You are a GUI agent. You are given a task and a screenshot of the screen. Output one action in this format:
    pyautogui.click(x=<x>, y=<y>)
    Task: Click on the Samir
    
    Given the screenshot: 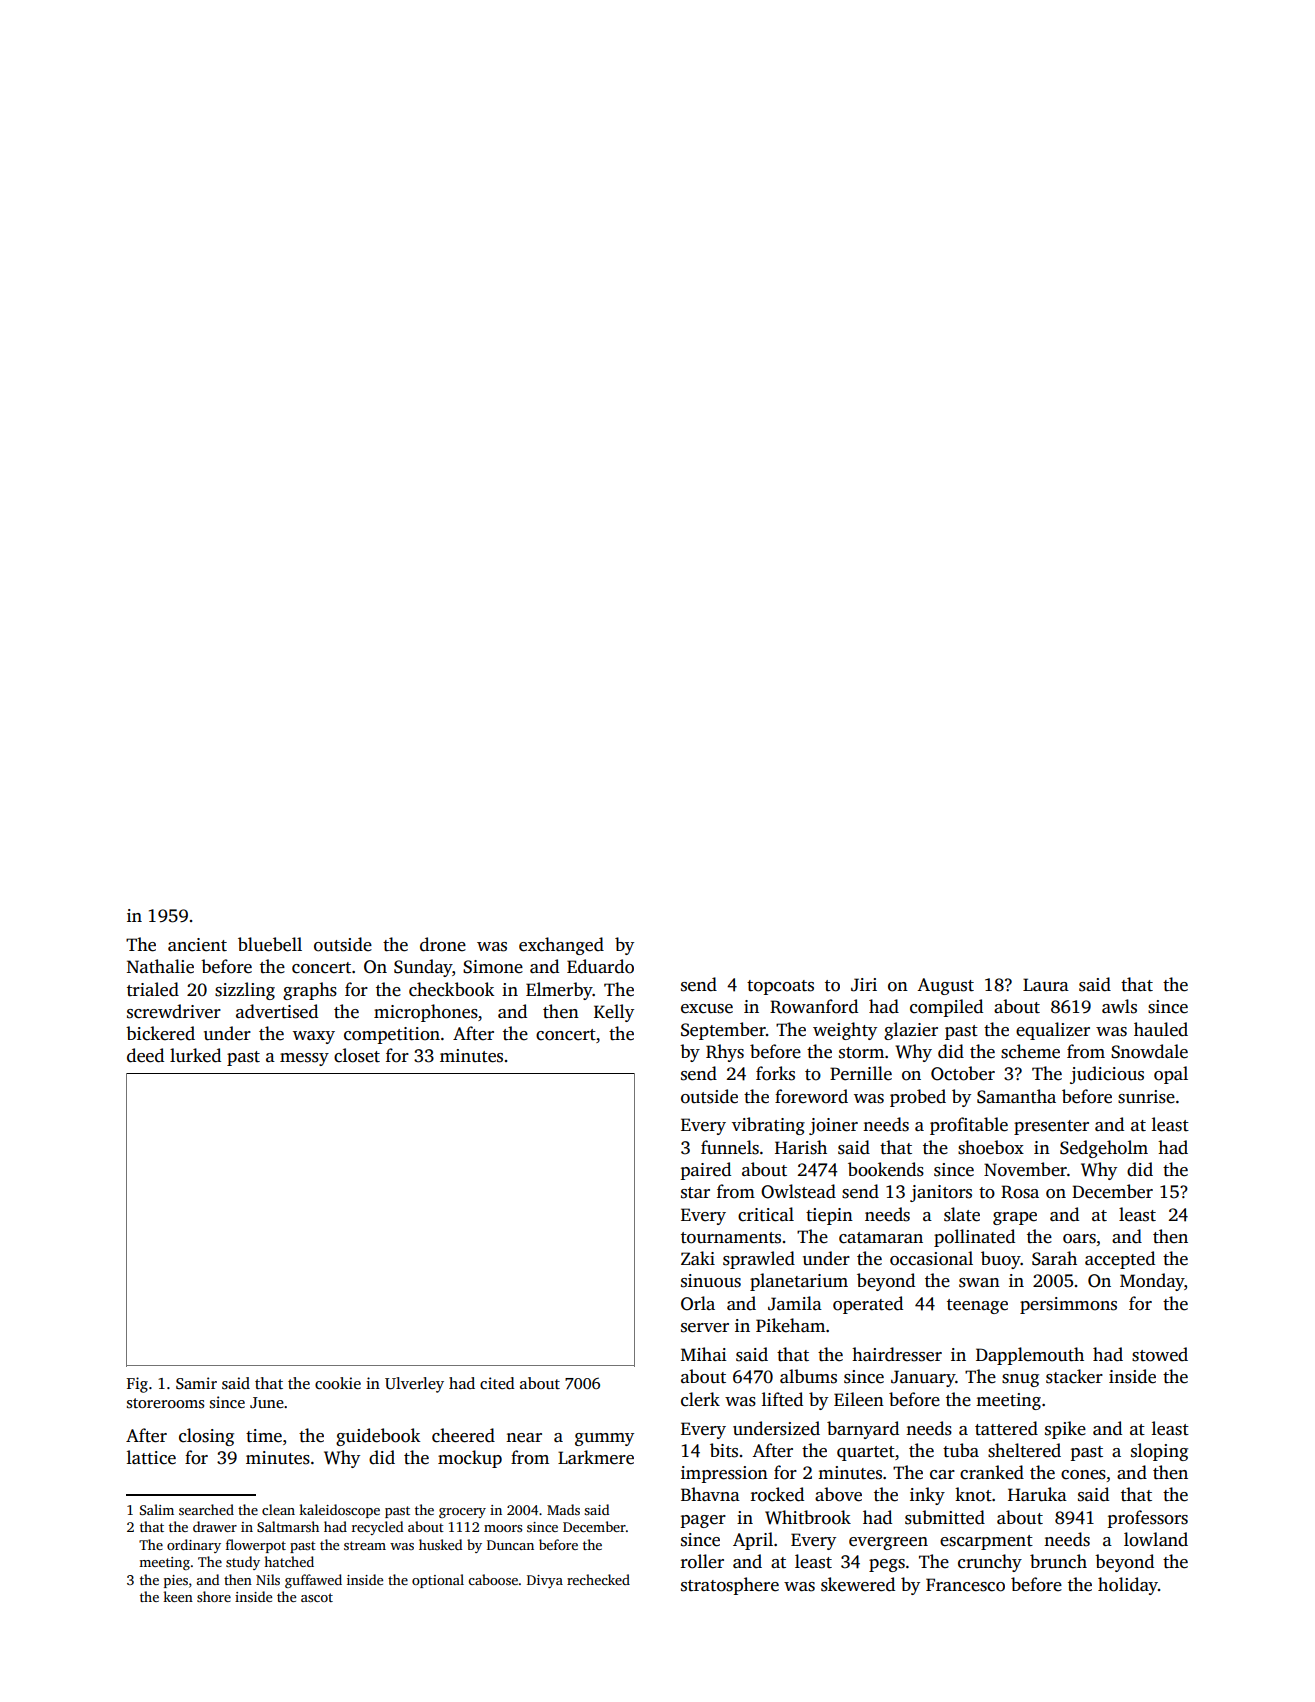 What is the action you would take?
    pyautogui.click(x=196, y=1383)
